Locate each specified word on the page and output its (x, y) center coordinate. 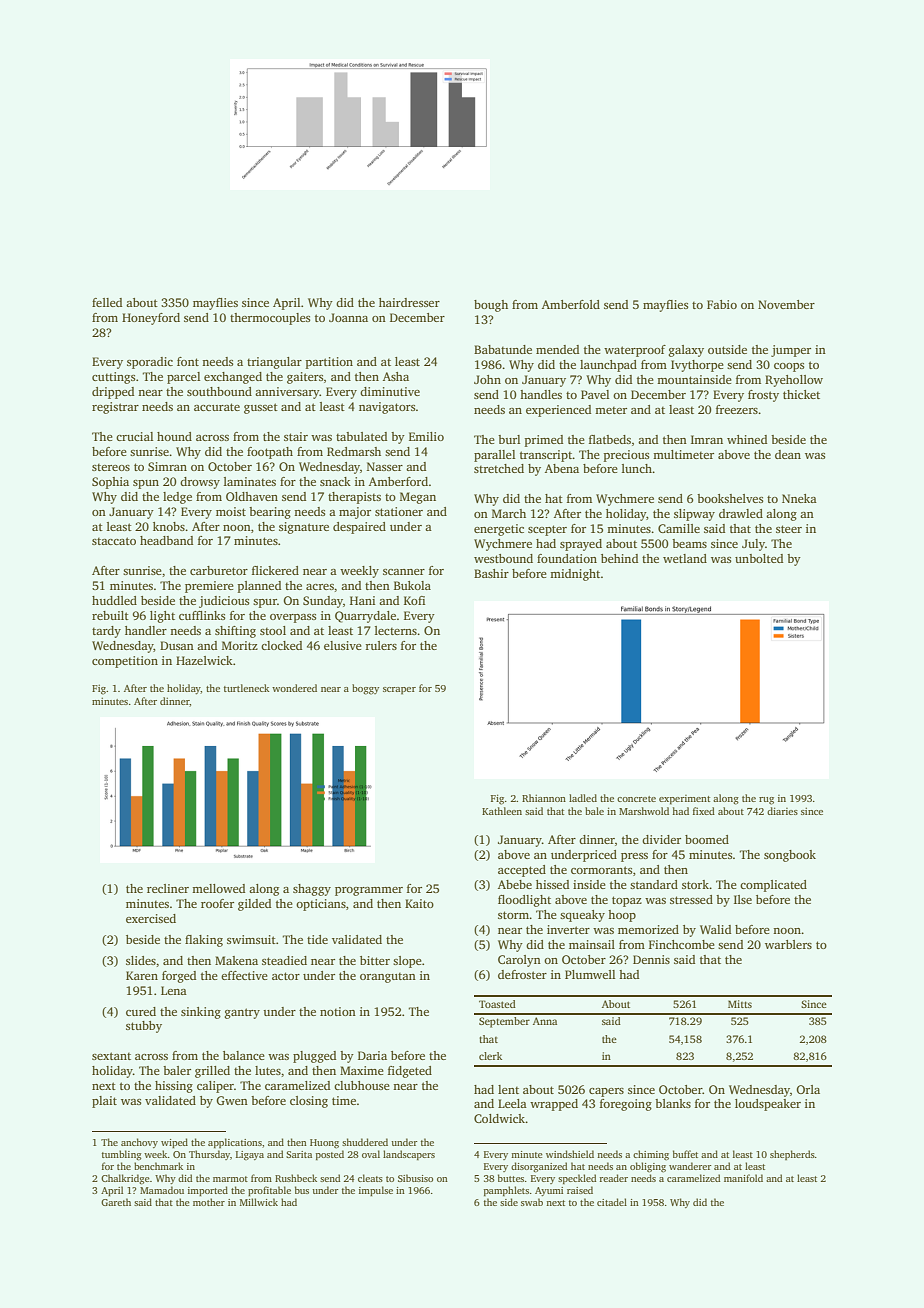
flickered (275, 570)
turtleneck (246, 688)
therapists (354, 498)
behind (619, 558)
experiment (684, 800)
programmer (369, 891)
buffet (685, 1154)
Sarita (299, 1154)
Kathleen (502, 811)
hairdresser (409, 302)
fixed (704, 811)
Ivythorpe (697, 366)
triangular (274, 363)
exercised (151, 918)
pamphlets (506, 1191)
